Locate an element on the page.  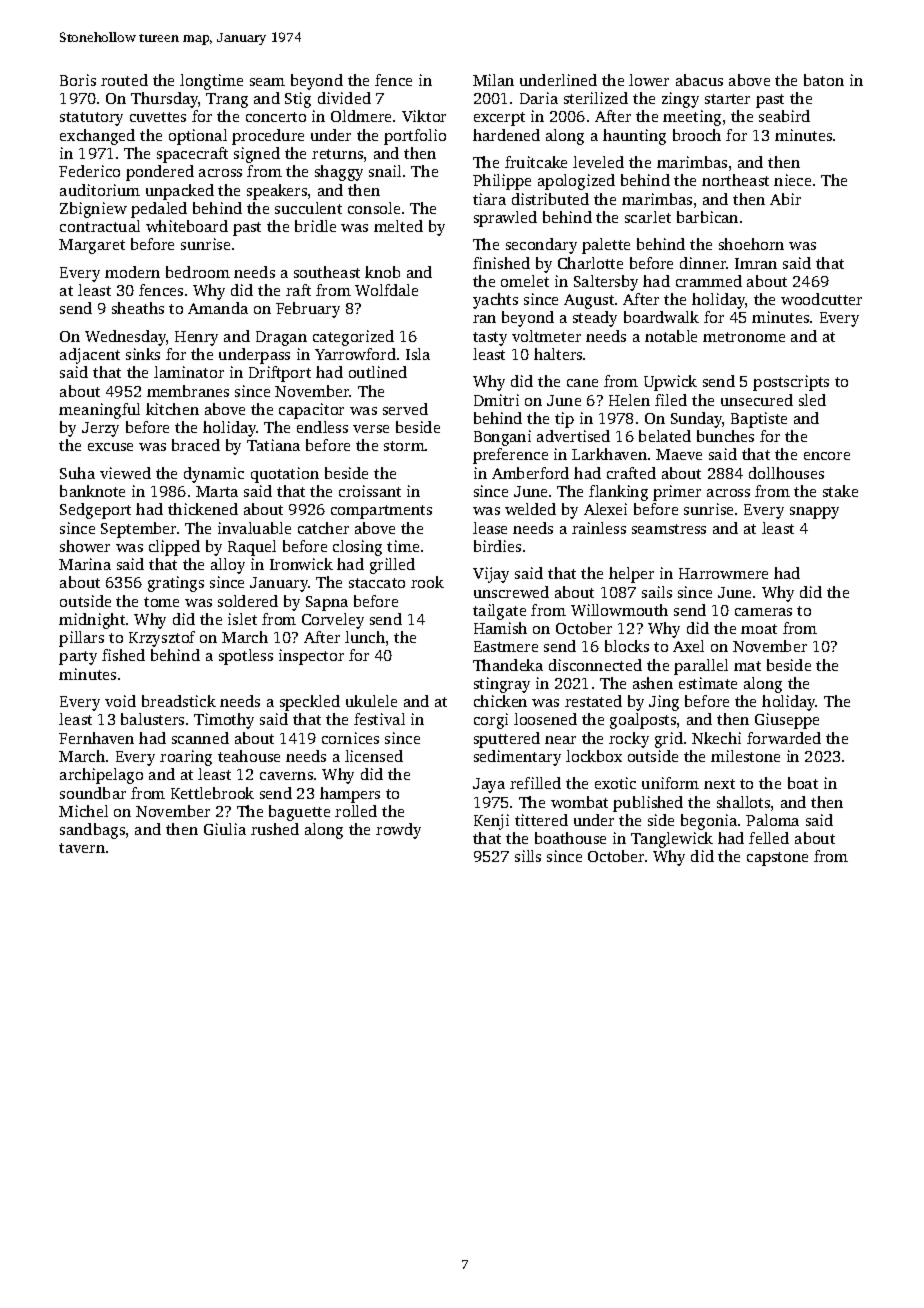
roaring is located at coordinates (186, 758).
